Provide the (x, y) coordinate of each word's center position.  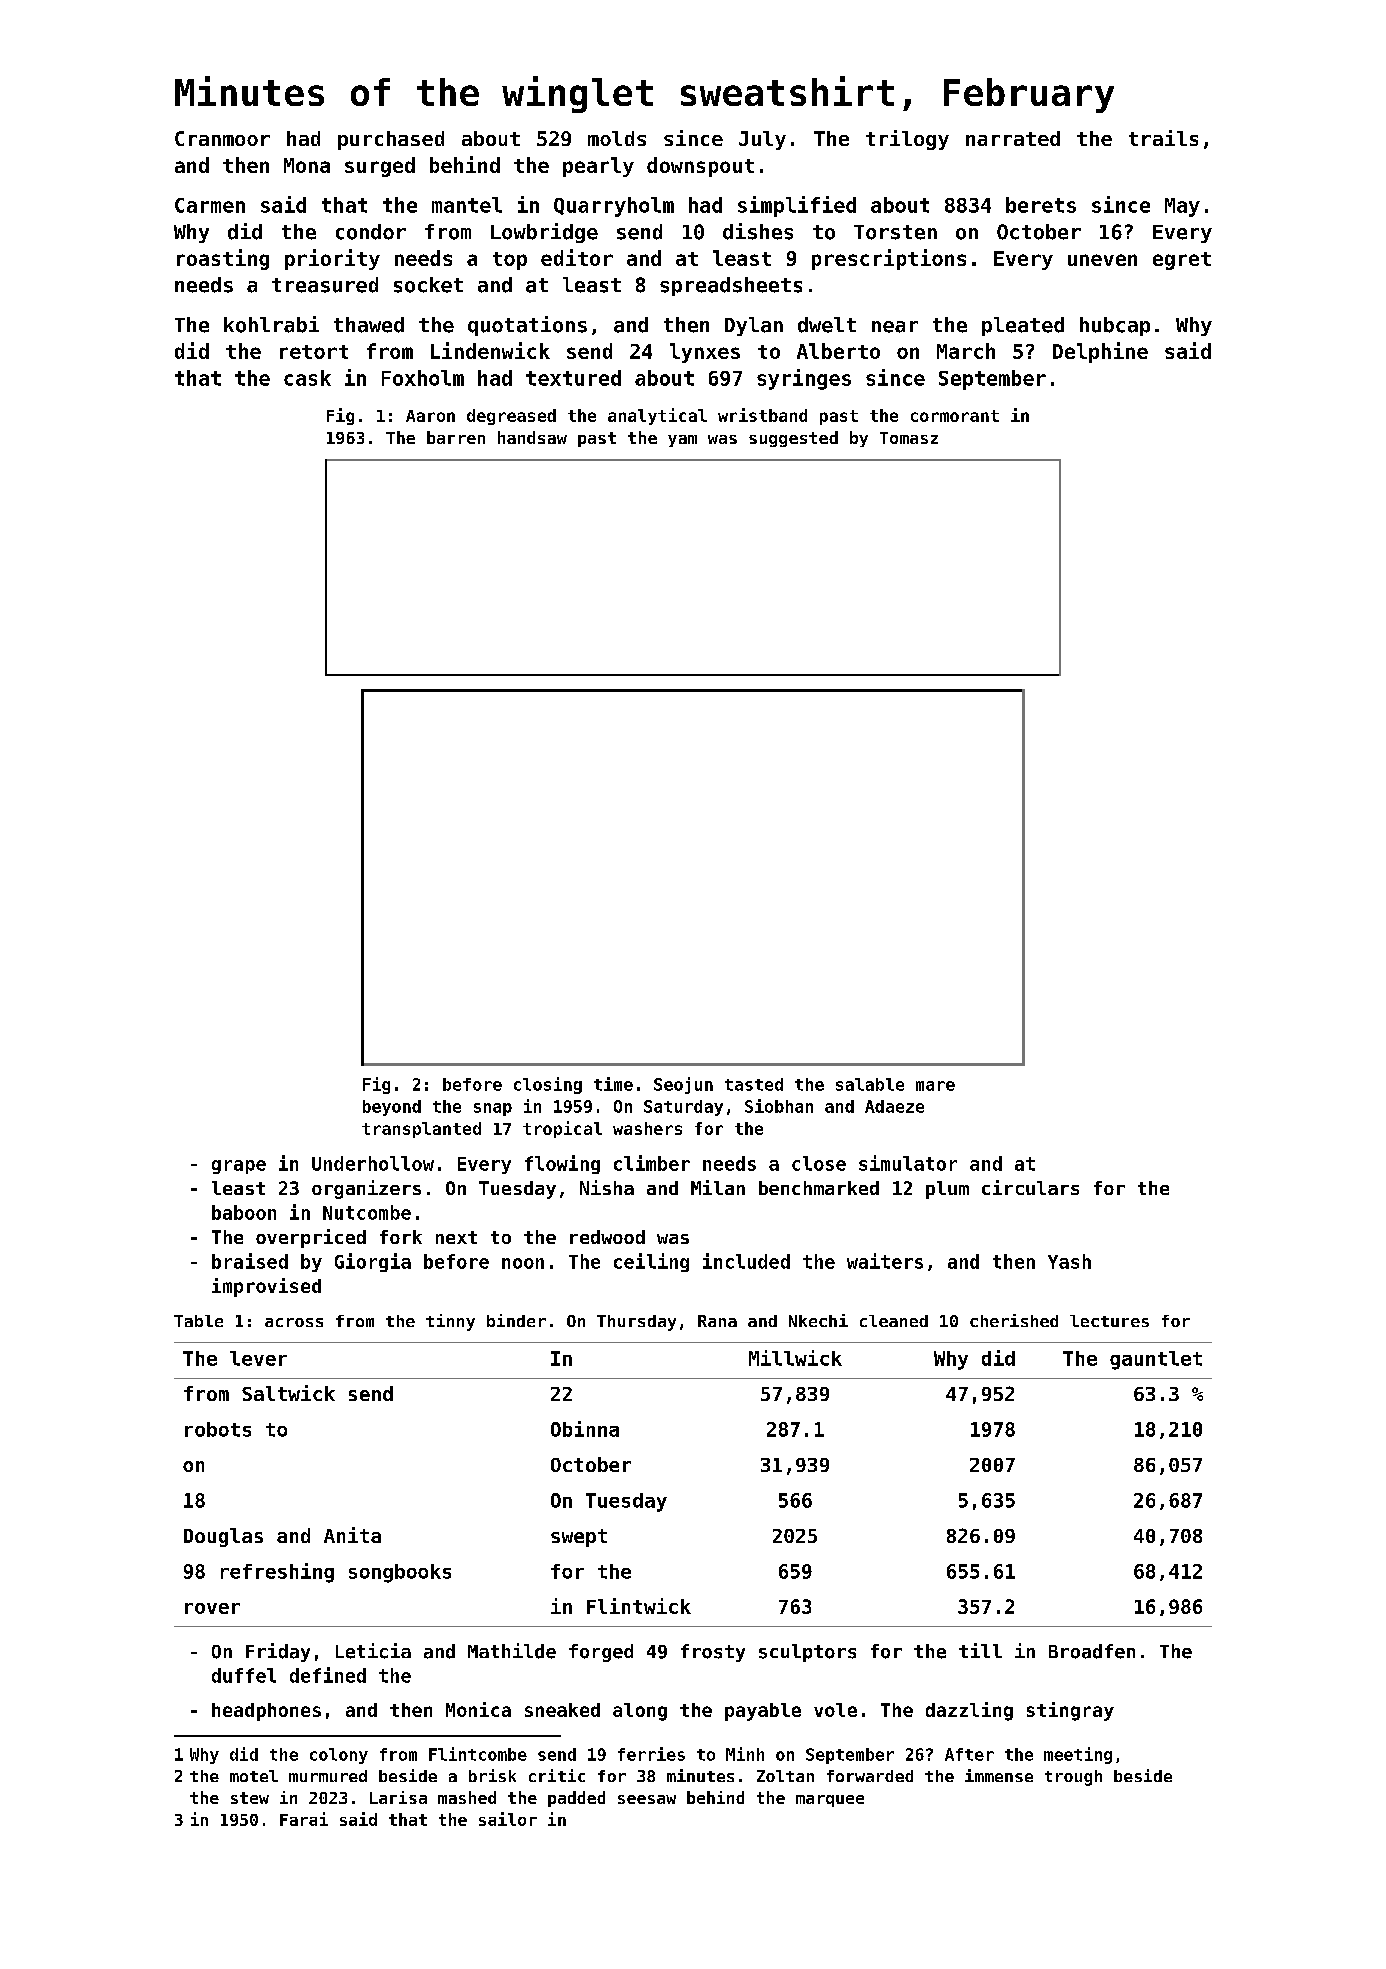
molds (617, 138)
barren (456, 437)
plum (947, 1190)
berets (1041, 205)
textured (573, 378)
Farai (304, 1819)
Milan (718, 1187)
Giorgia (373, 1262)
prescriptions (889, 259)
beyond (392, 1108)
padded (576, 1799)
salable (870, 1084)
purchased (391, 140)
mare (935, 1086)
